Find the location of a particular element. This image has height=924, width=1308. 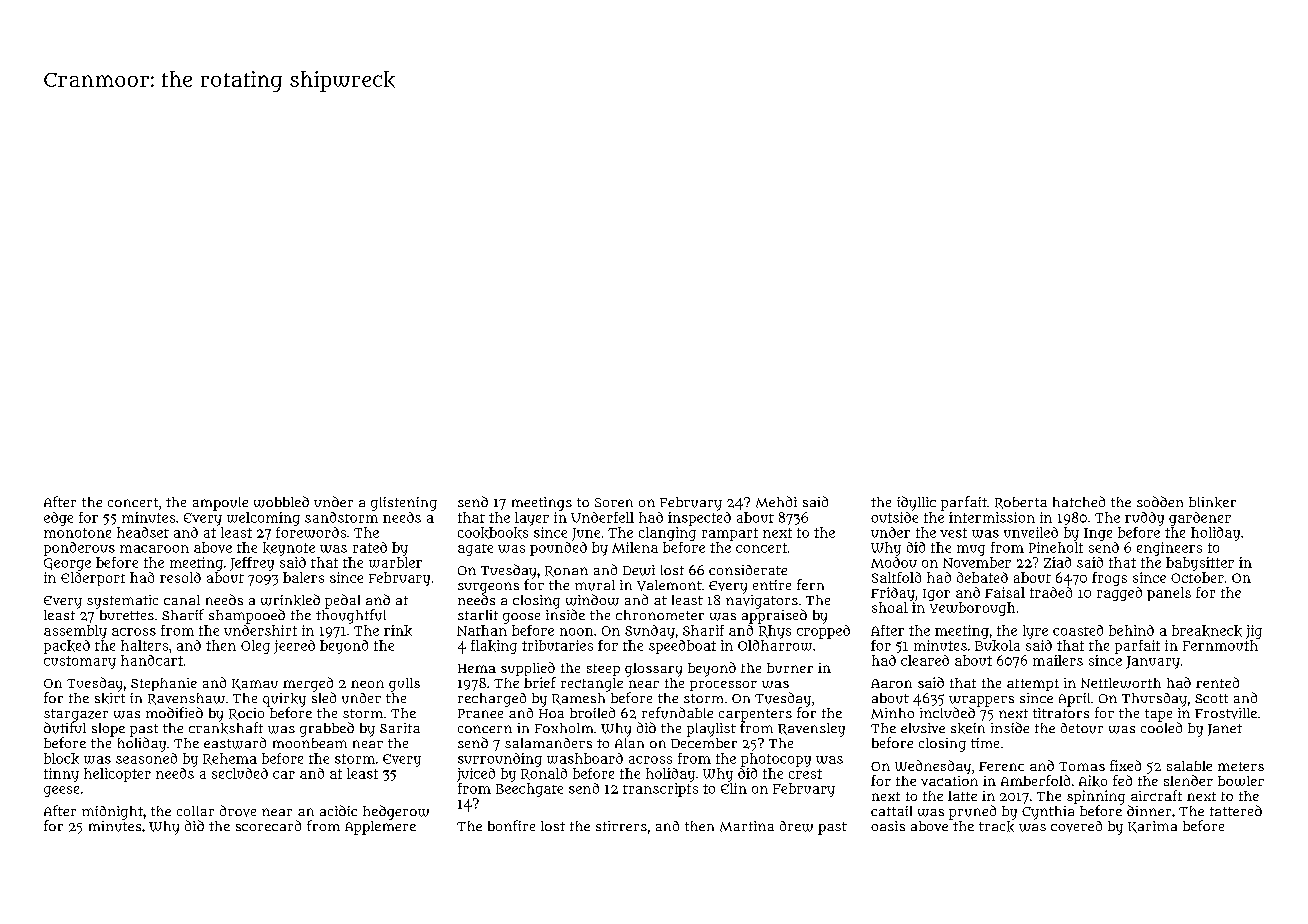

drew is located at coordinates (796, 826).
